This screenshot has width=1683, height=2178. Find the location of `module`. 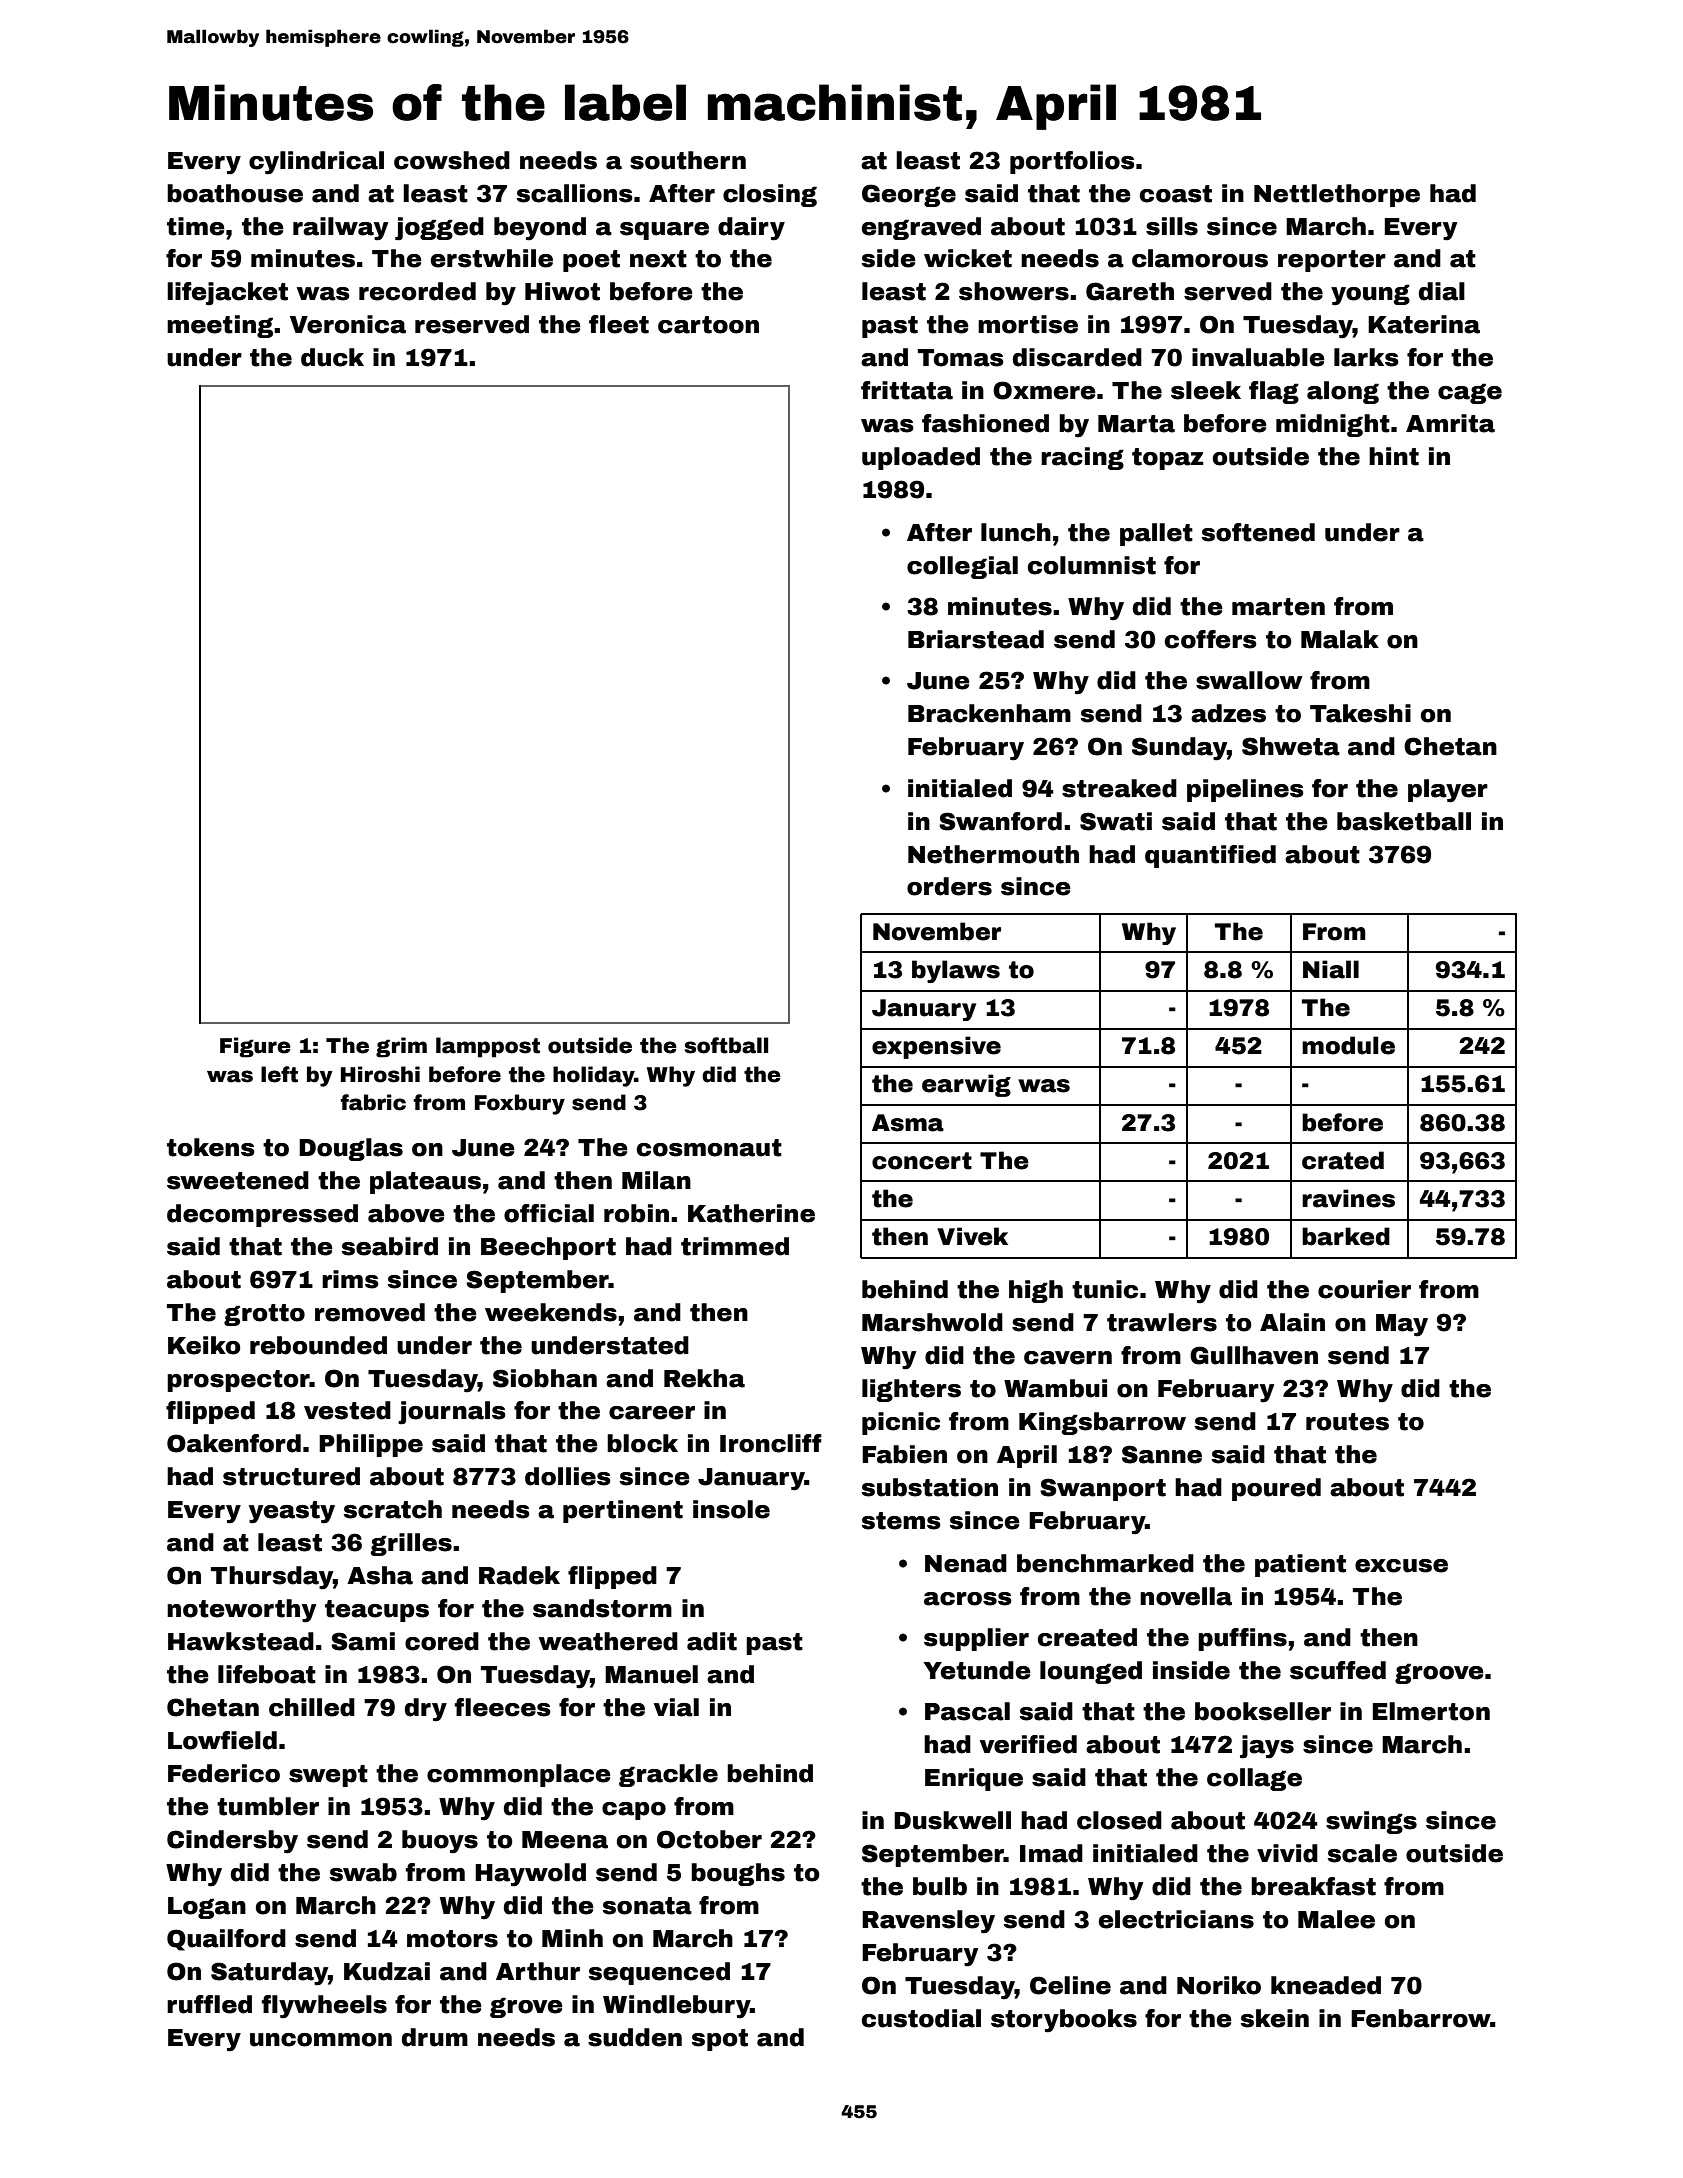

module is located at coordinates (1348, 1045).
